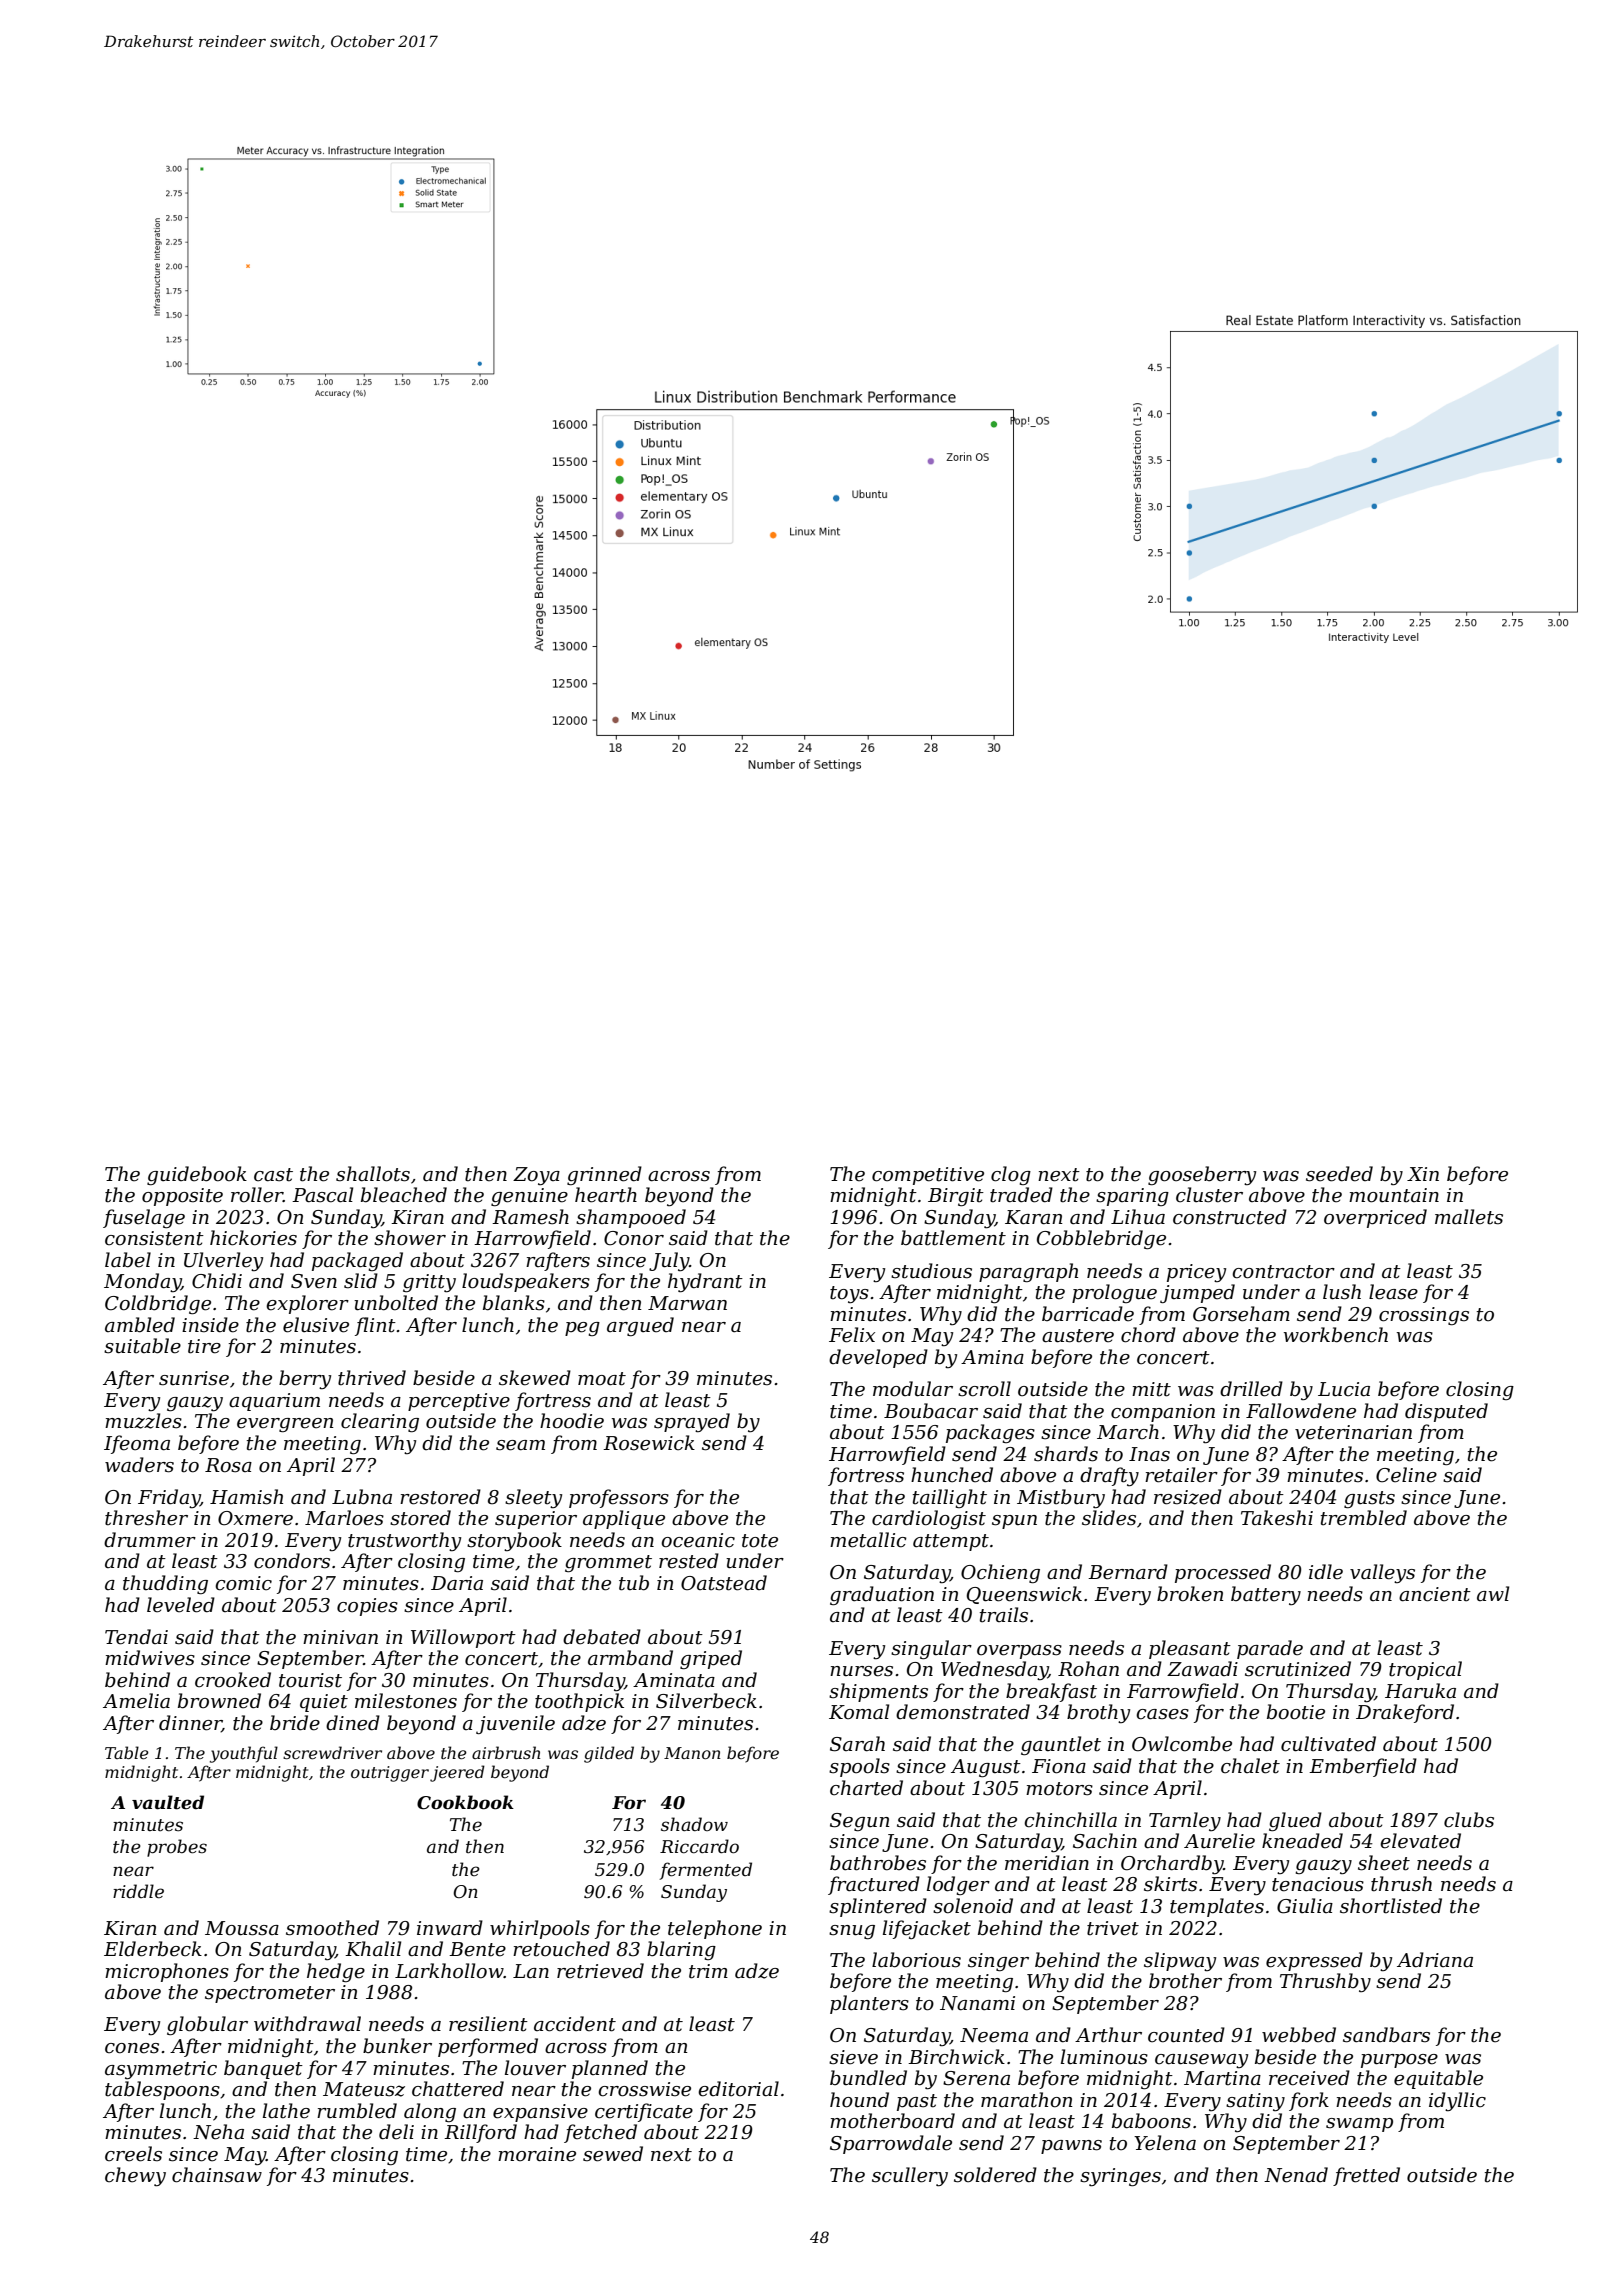  What do you see at coordinates (138, 1891) in the image?
I see `riddle` at bounding box center [138, 1891].
